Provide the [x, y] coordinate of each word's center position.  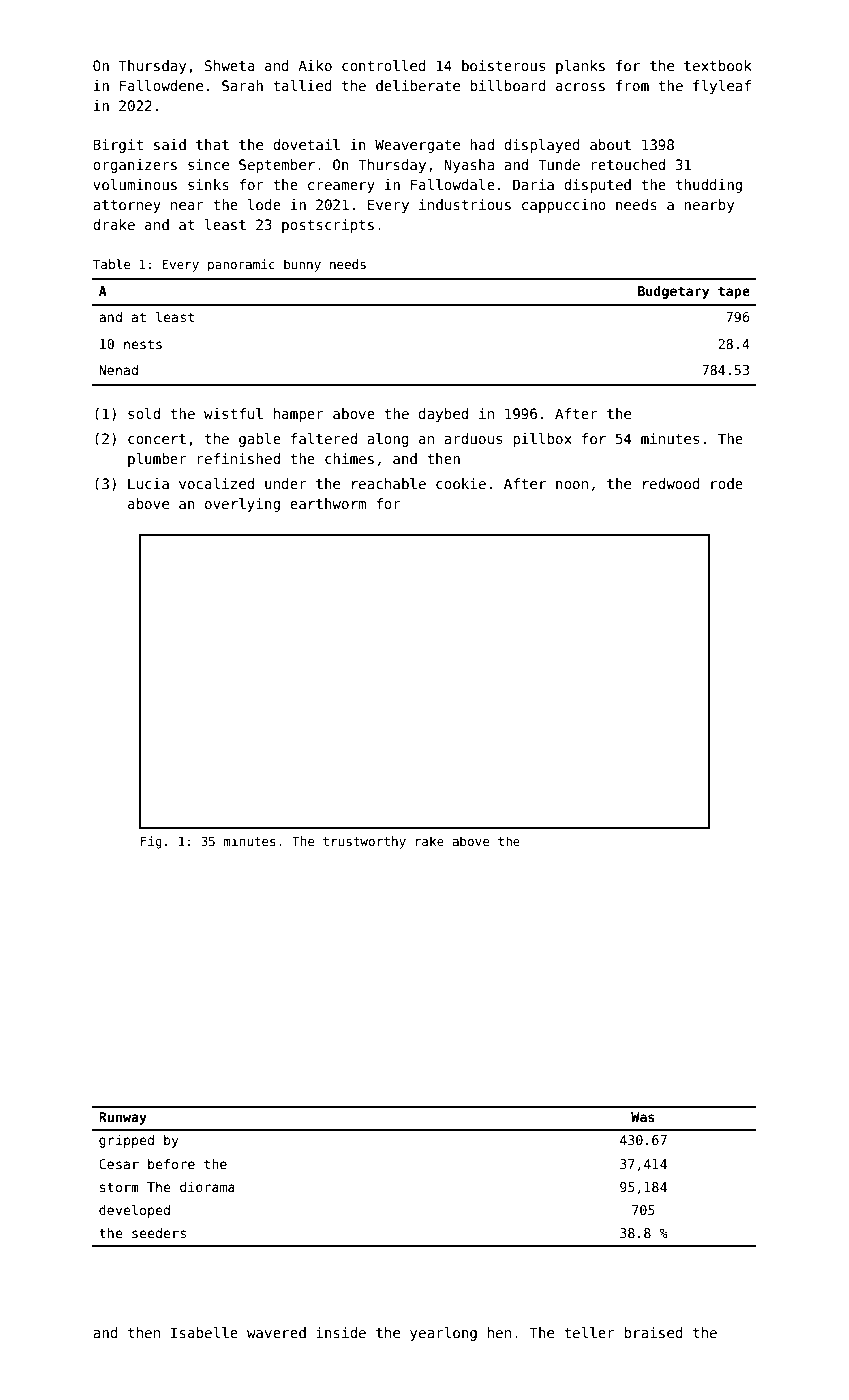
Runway [123, 1118]
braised [653, 1332]
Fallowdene [161, 85]
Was [643, 1117]
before [171, 1163]
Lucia [148, 483]
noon [572, 485]
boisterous [503, 65]
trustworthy [364, 842]
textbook [718, 65]
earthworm [328, 503]
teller [589, 1332]
